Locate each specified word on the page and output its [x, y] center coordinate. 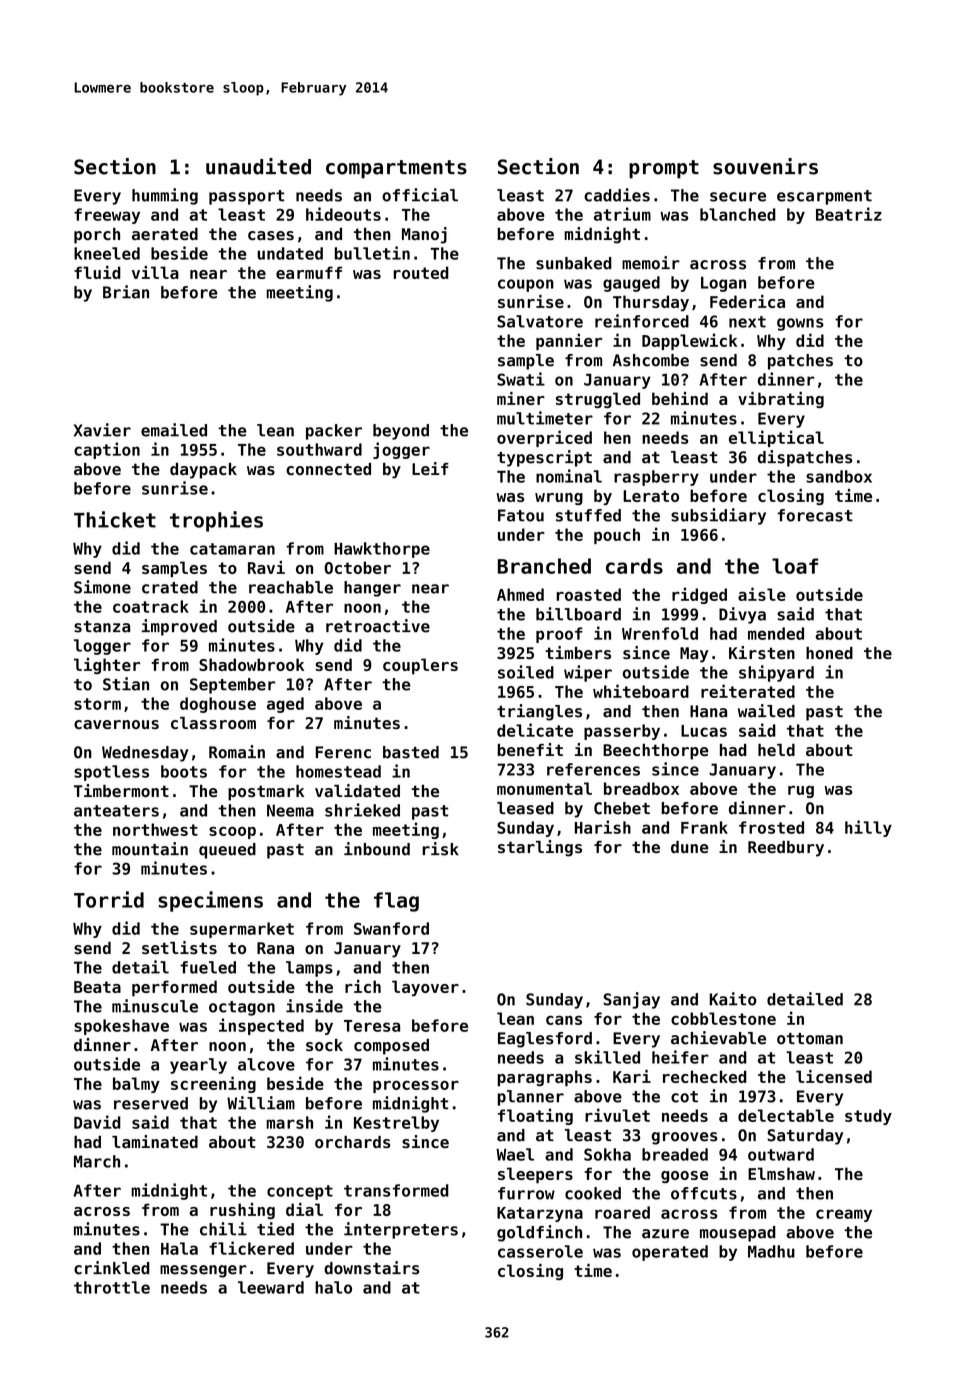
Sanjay [631, 1000]
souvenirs [765, 166]
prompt [664, 169]
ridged [699, 595]
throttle [112, 1287]
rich [363, 986]
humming [165, 196]
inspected [261, 1026]
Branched [544, 566]
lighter [107, 666]
